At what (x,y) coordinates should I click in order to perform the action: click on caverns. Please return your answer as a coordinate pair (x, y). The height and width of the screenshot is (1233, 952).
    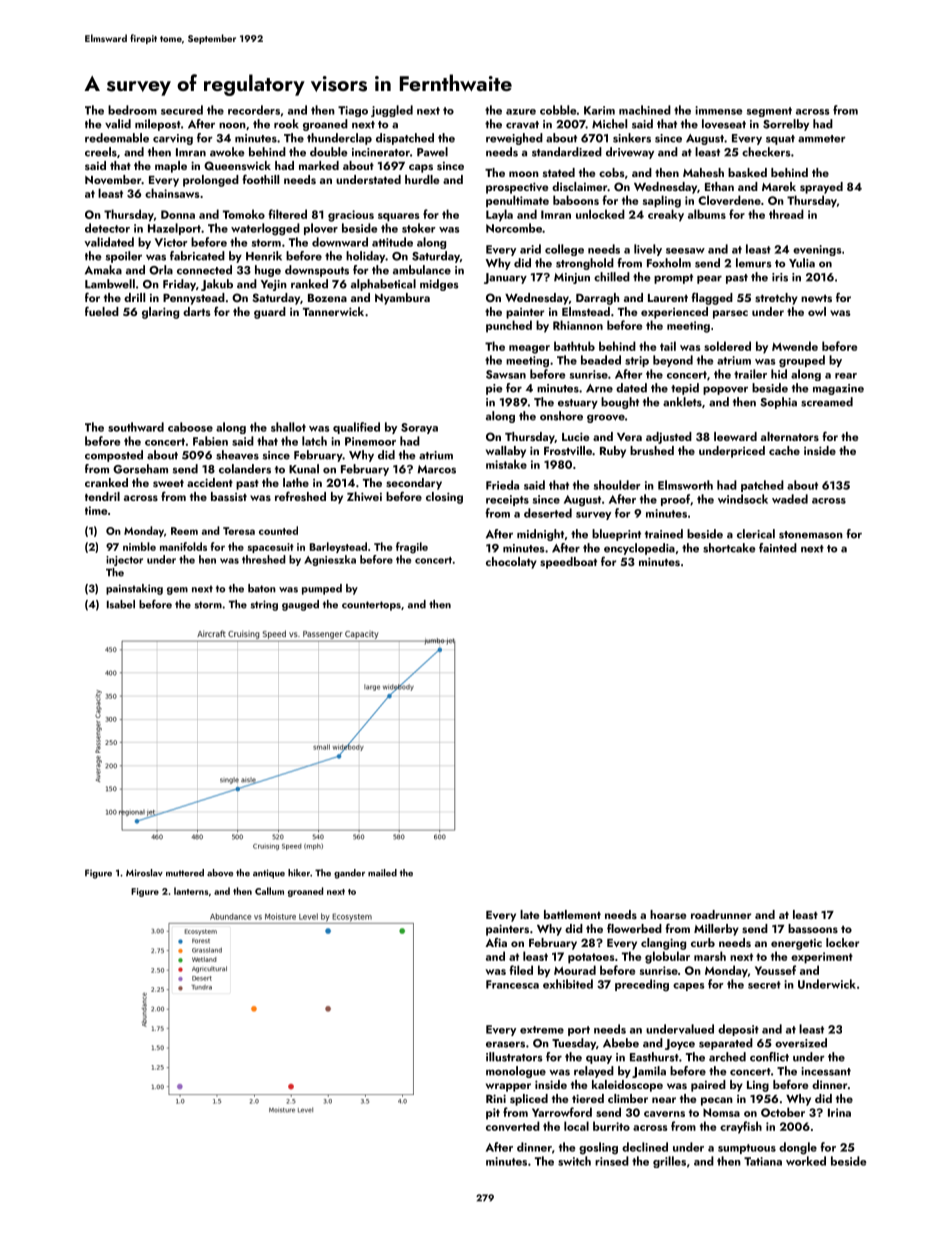
    Looking at the image, I should click on (664, 1114).
